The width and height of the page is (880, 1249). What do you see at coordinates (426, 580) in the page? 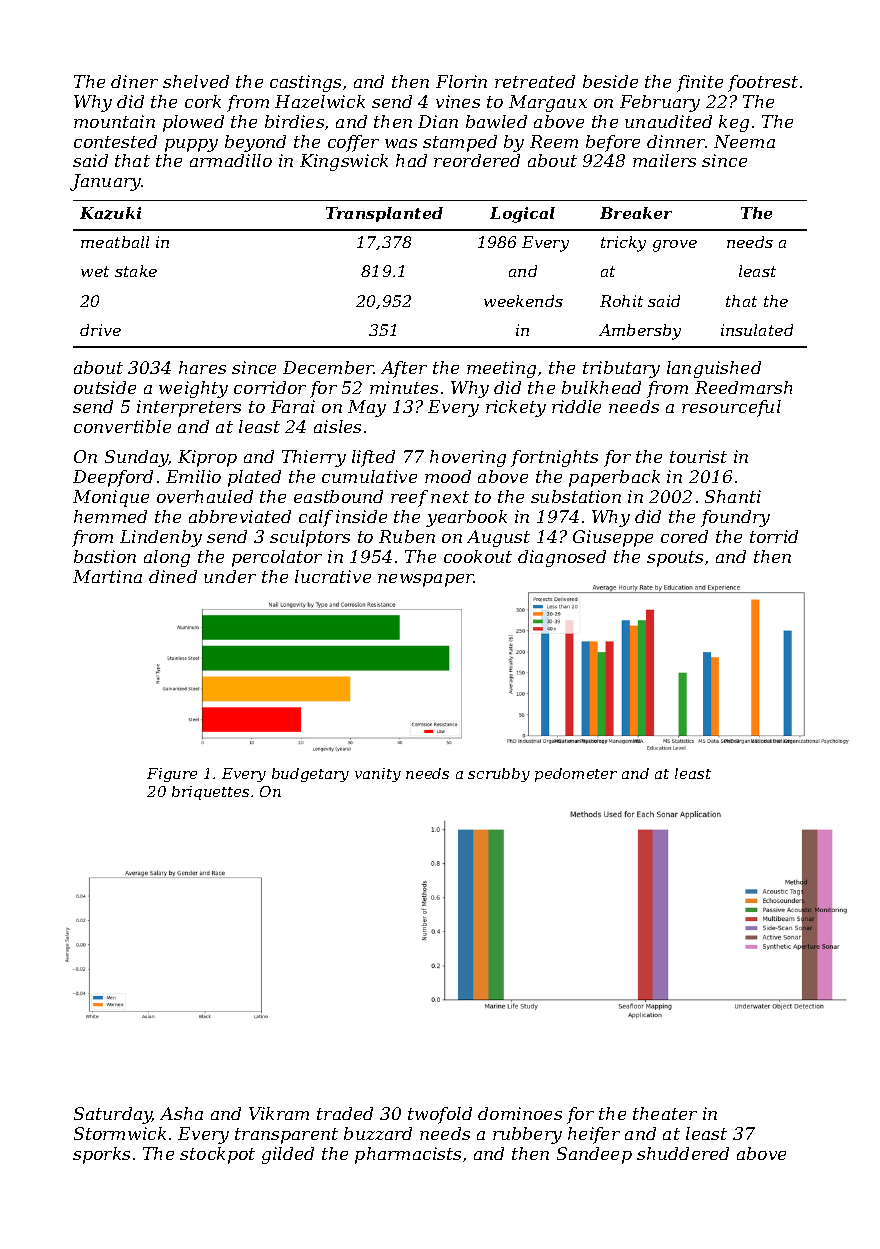
I see `newspaper` at bounding box center [426, 580].
